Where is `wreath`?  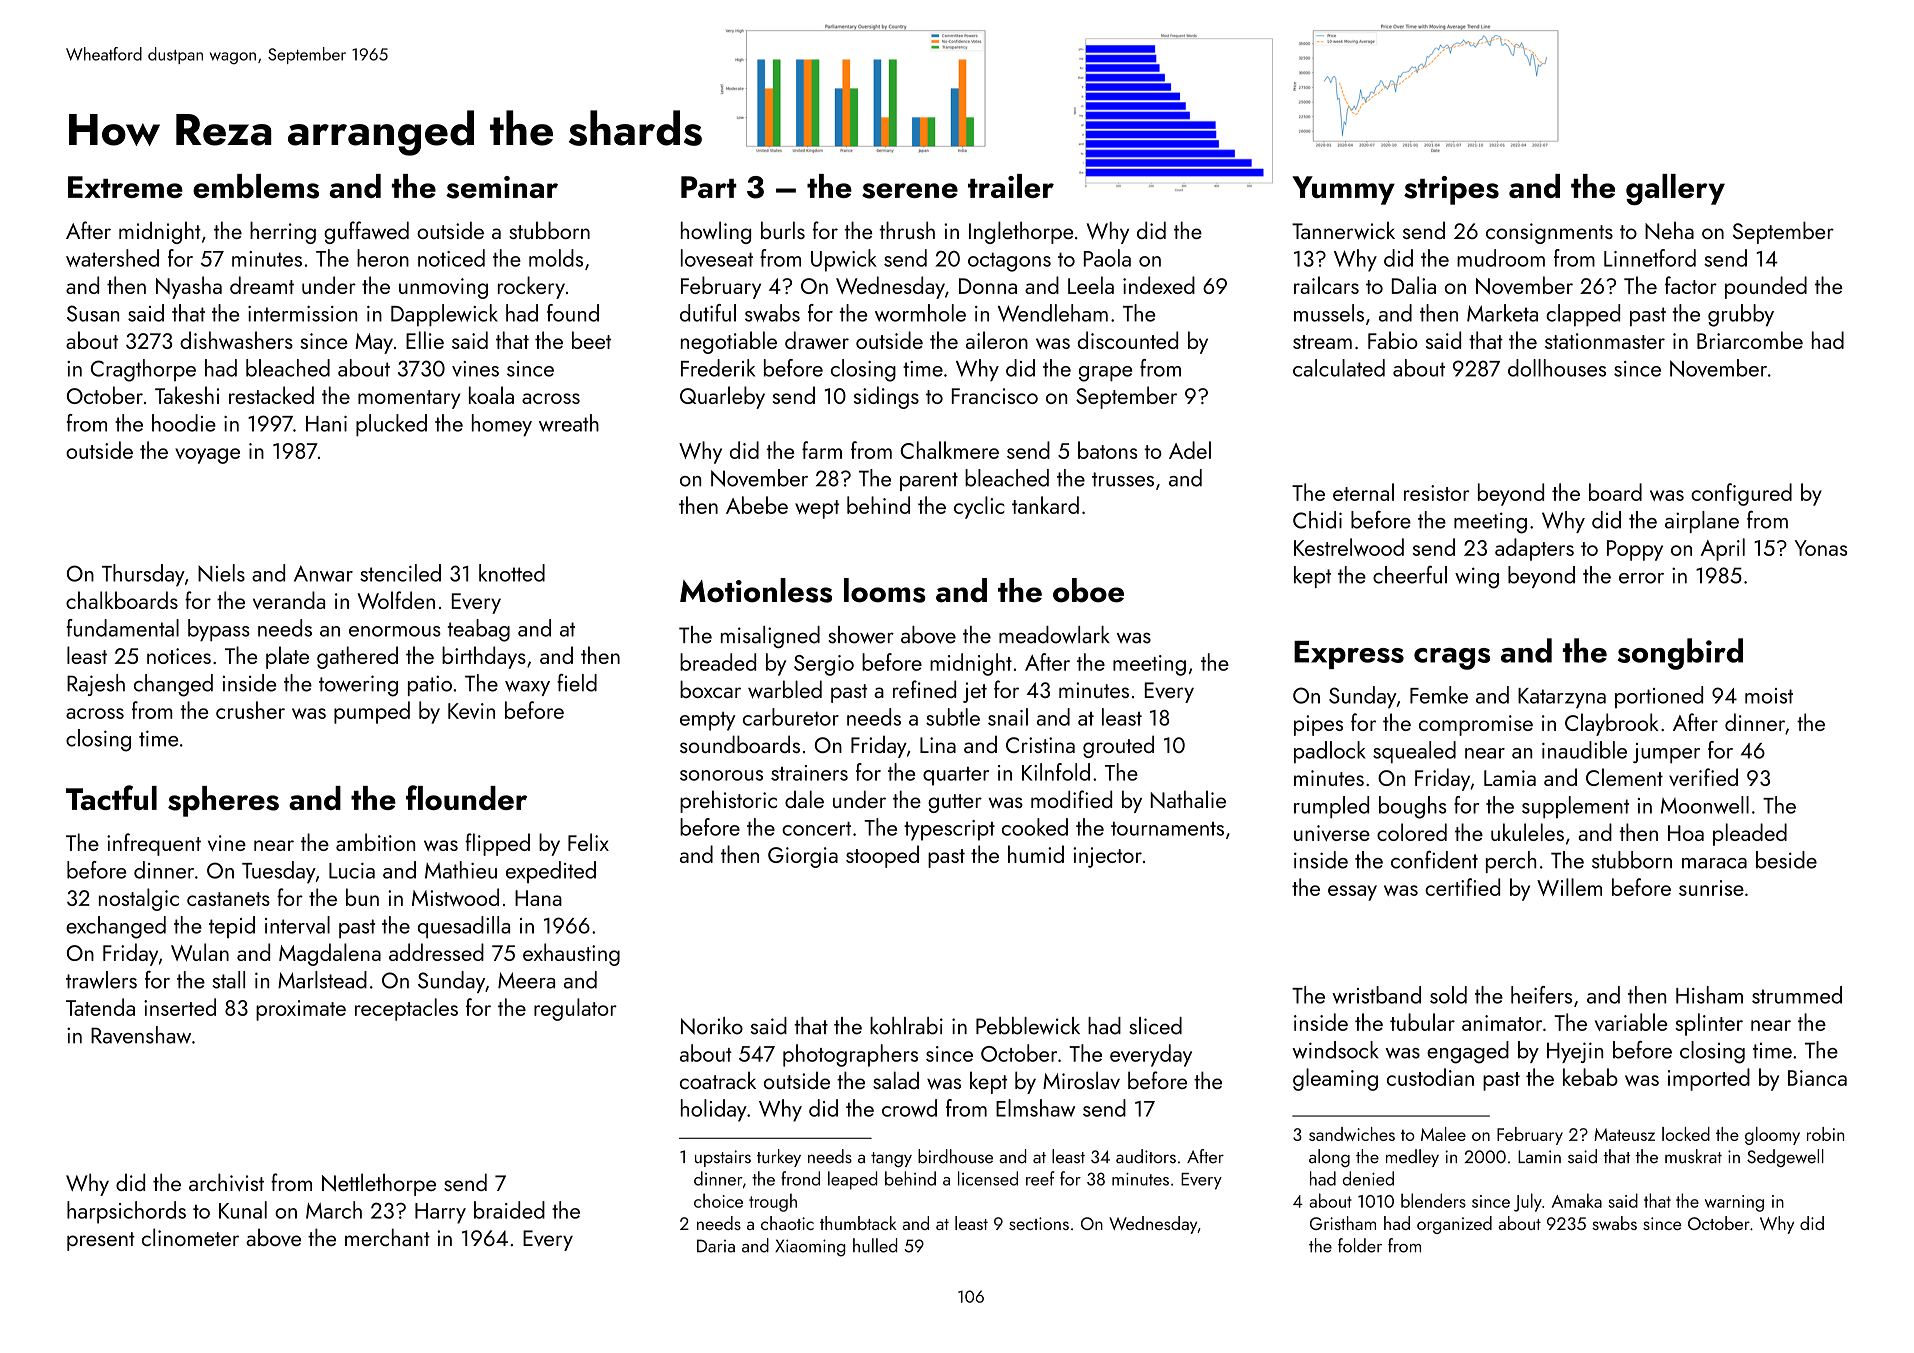 wreath is located at coordinates (569, 423).
